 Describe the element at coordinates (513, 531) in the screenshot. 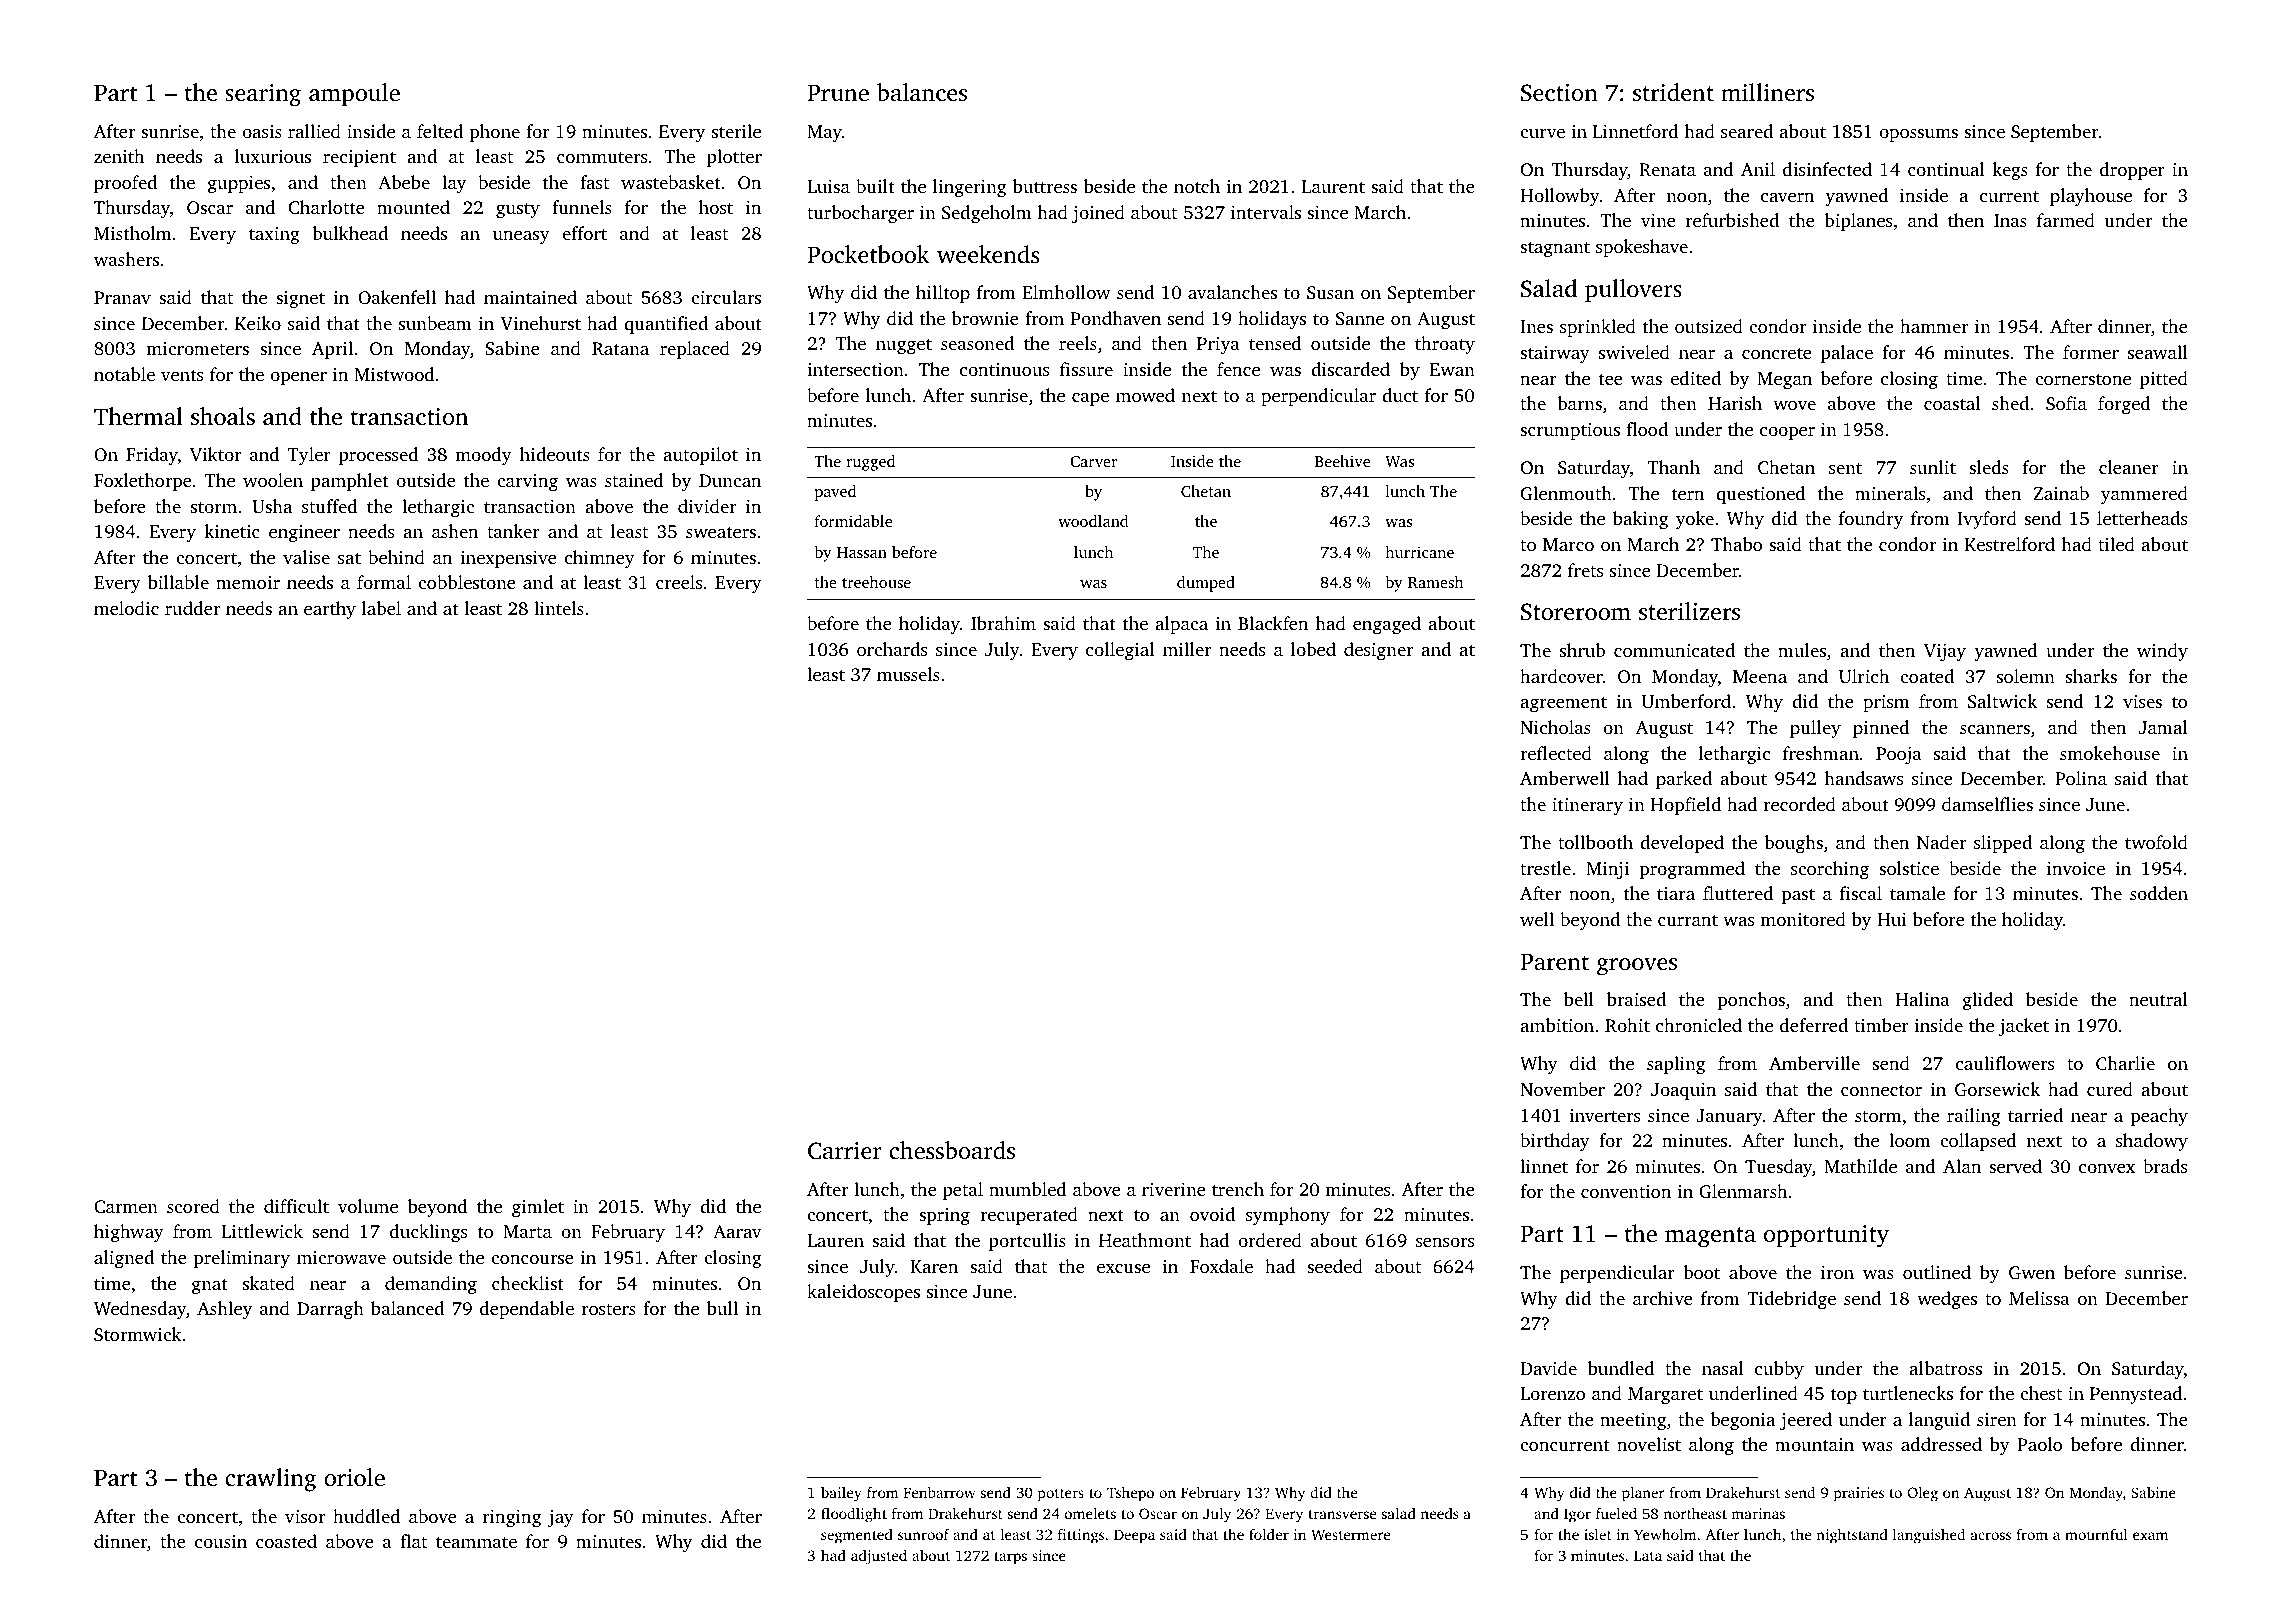

I see `tanker` at that location.
